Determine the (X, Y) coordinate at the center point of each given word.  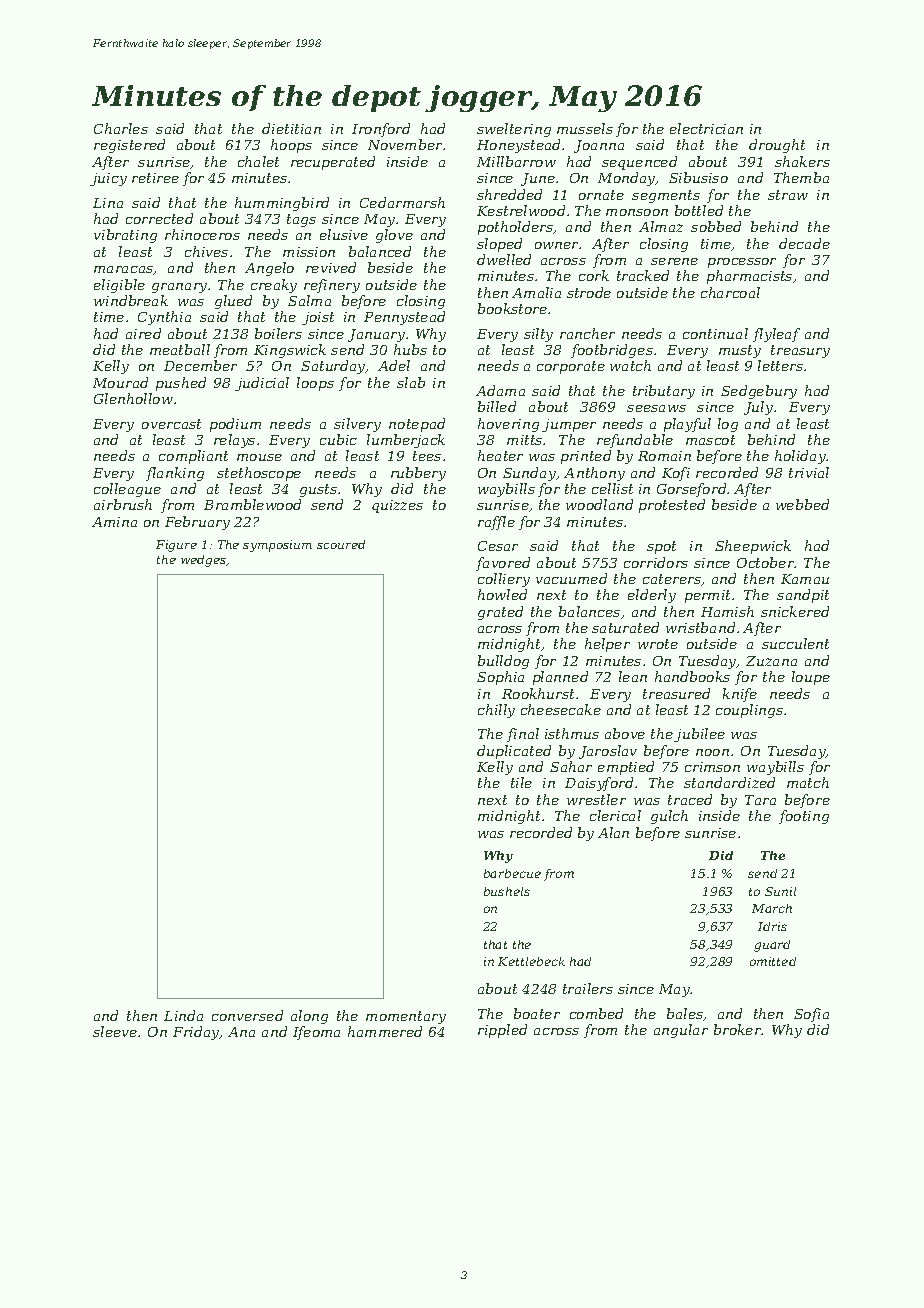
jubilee (699, 735)
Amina (114, 522)
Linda (183, 1015)
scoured (341, 544)
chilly (496, 711)
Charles (121, 128)
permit (707, 596)
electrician (706, 128)
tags (301, 220)
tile (521, 782)
